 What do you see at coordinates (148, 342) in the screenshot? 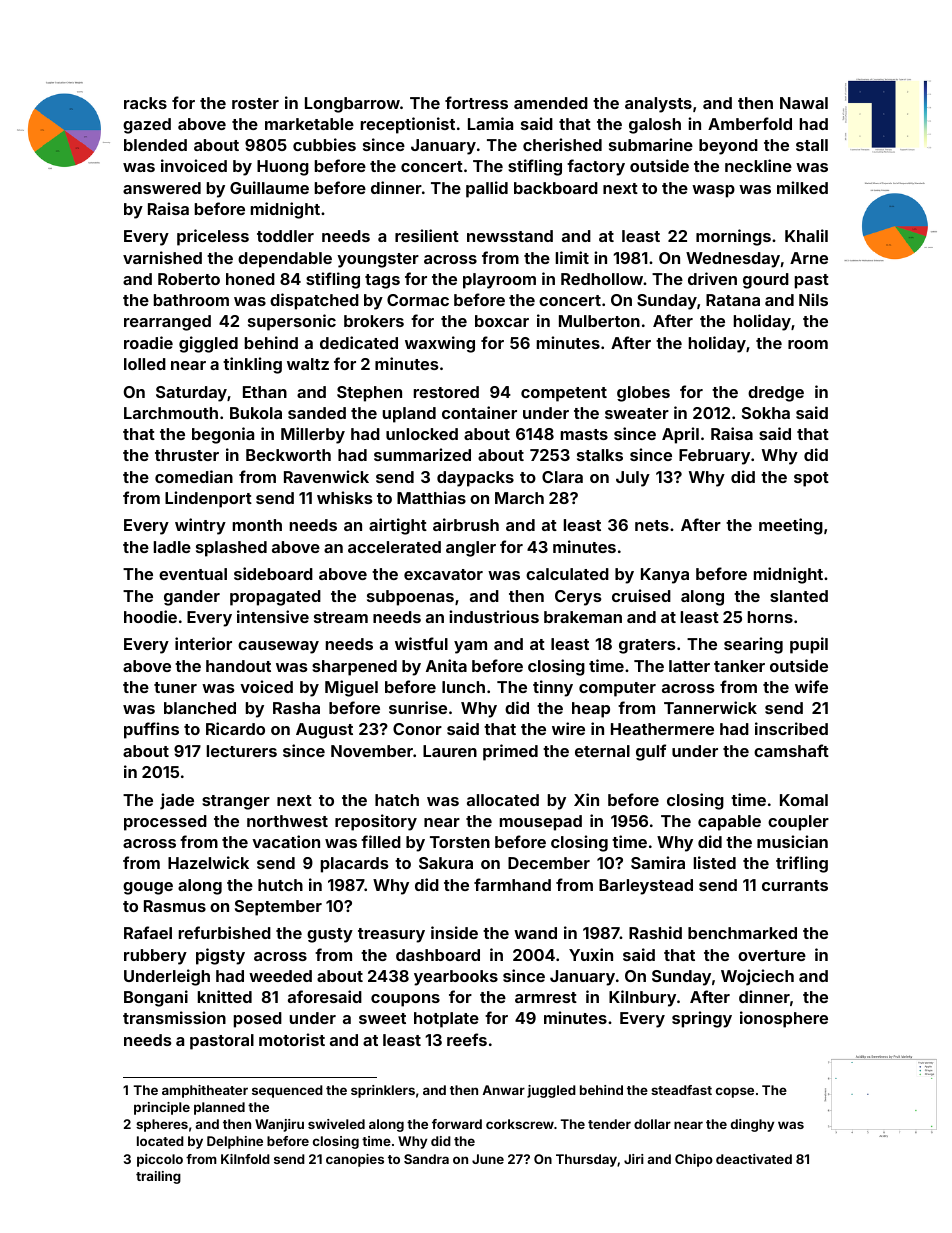
I see `roadie` at bounding box center [148, 342].
